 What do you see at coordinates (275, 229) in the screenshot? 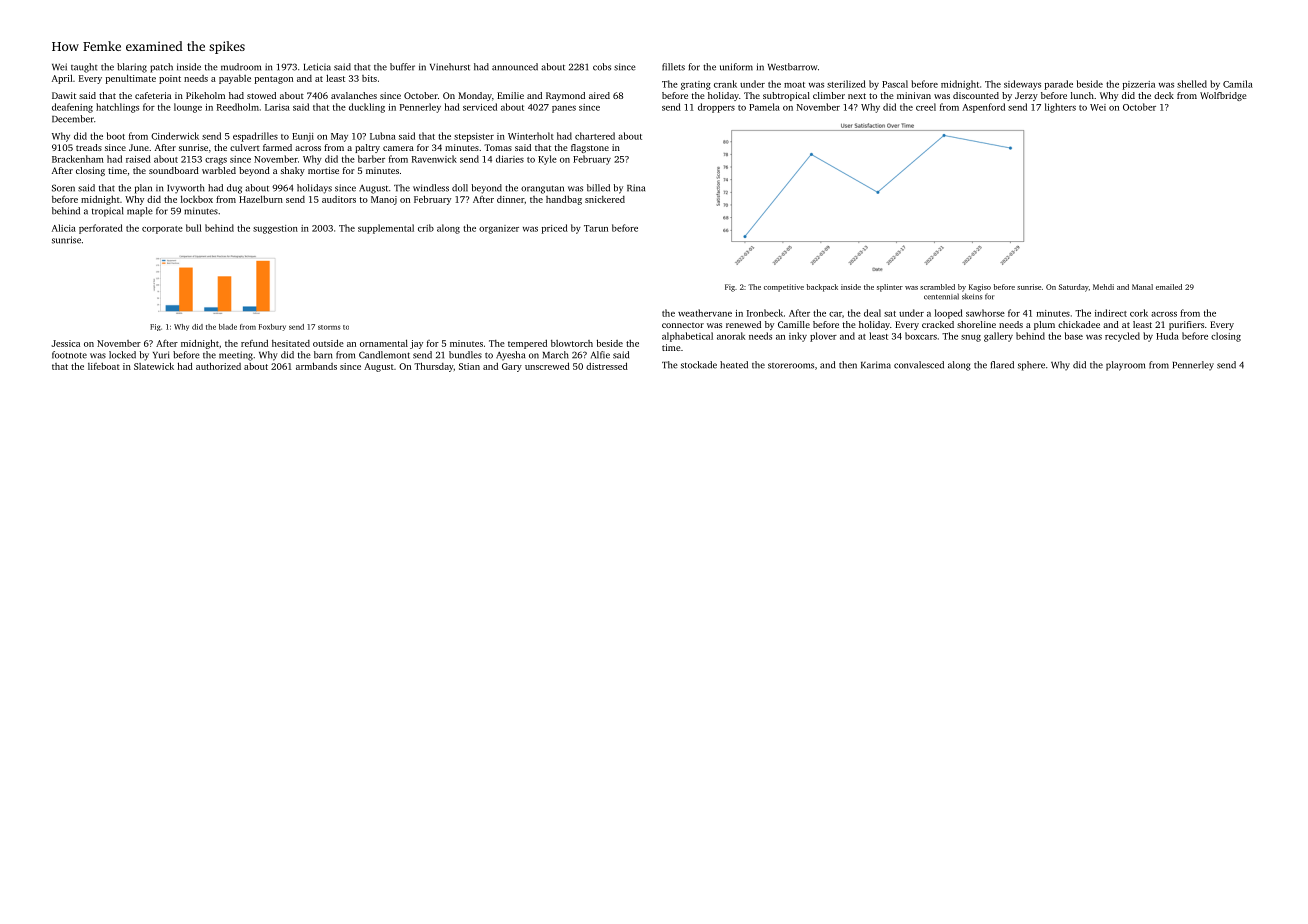
I see `suggestion` at bounding box center [275, 229].
